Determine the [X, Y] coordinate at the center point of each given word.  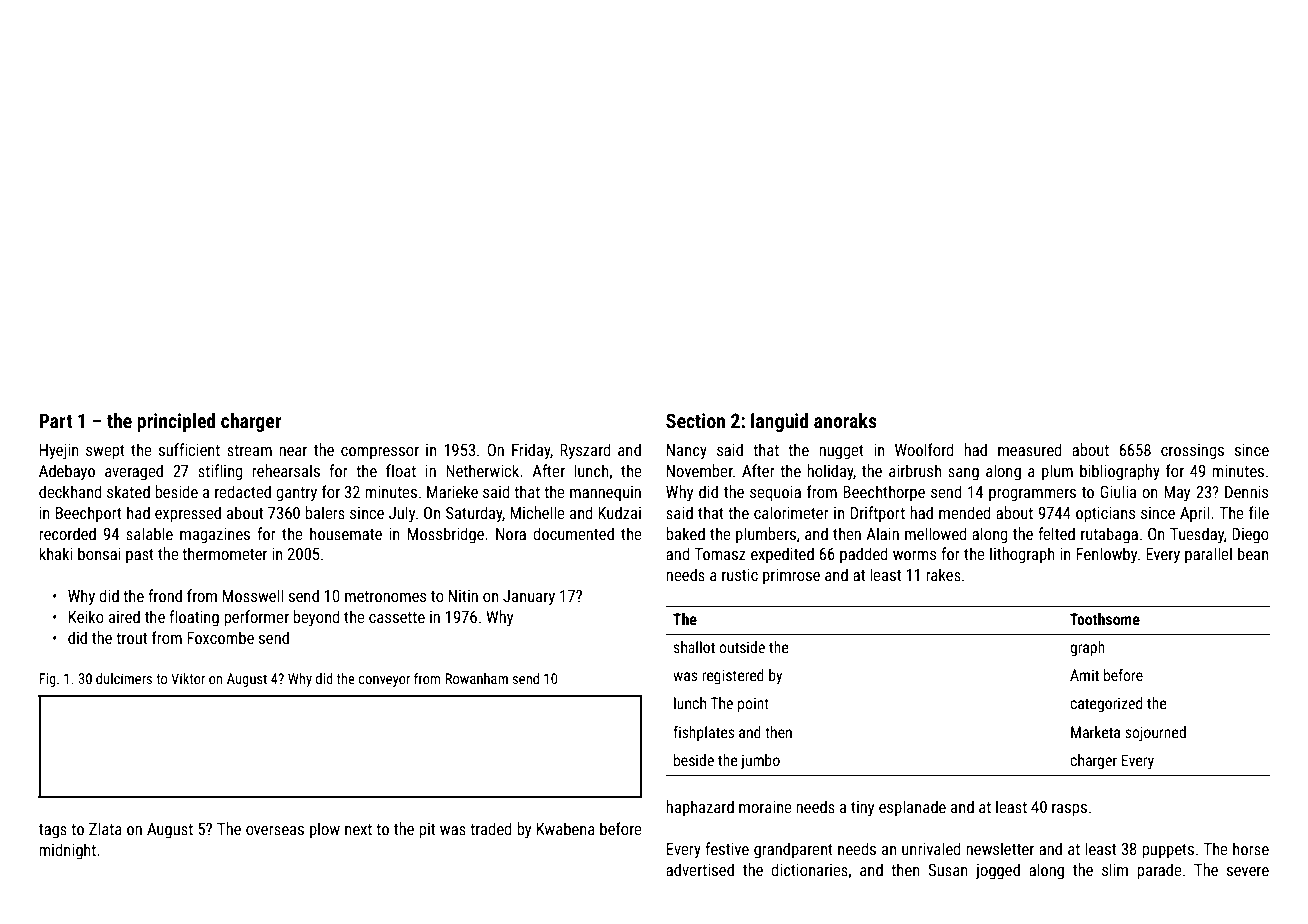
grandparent [793, 850]
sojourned [1155, 733]
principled [176, 422]
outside [742, 647]
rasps [1069, 810]
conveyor [384, 681]
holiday [830, 472]
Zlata [105, 828]
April [1195, 514]
